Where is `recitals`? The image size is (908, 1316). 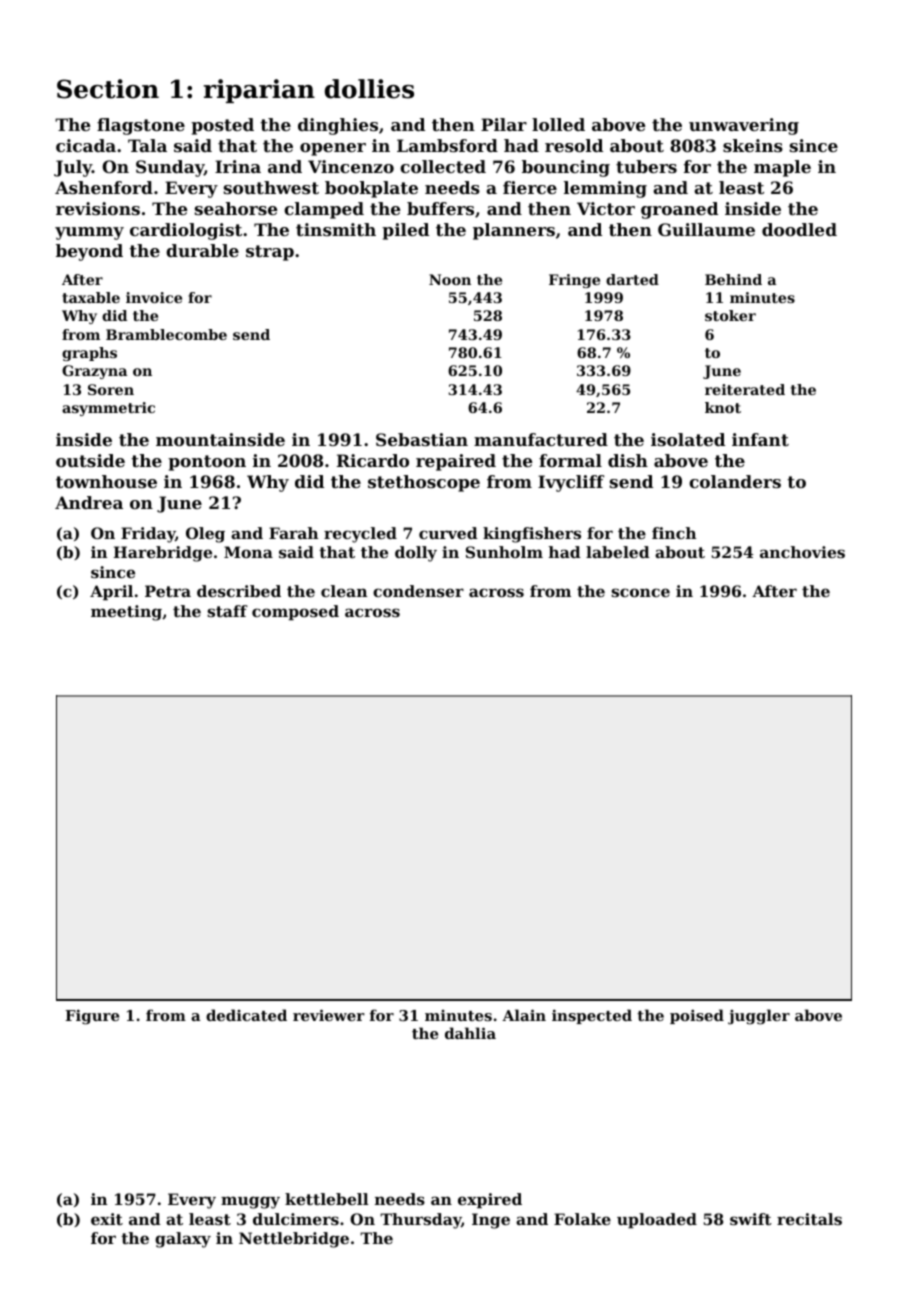 recitals is located at coordinates (809, 1219).
